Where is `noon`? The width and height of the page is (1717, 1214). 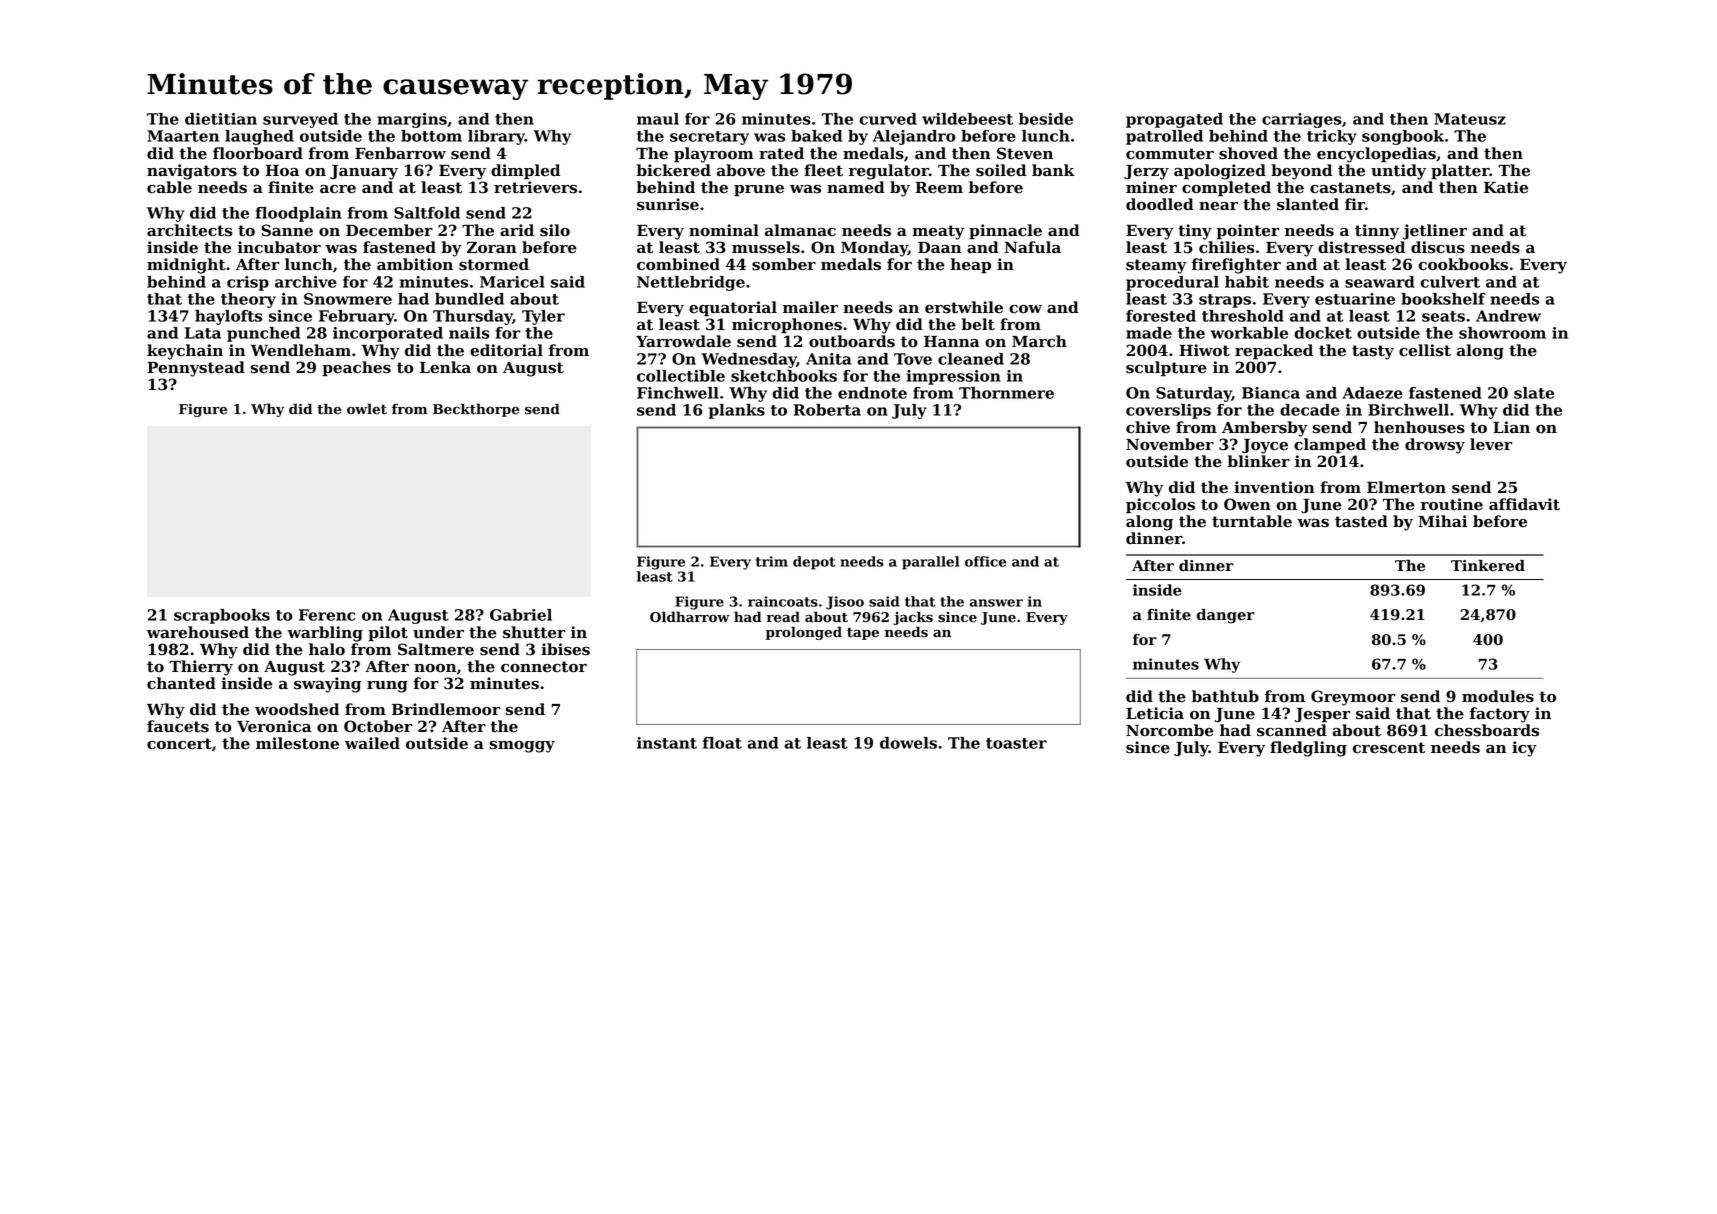
noon is located at coordinates (435, 668).
